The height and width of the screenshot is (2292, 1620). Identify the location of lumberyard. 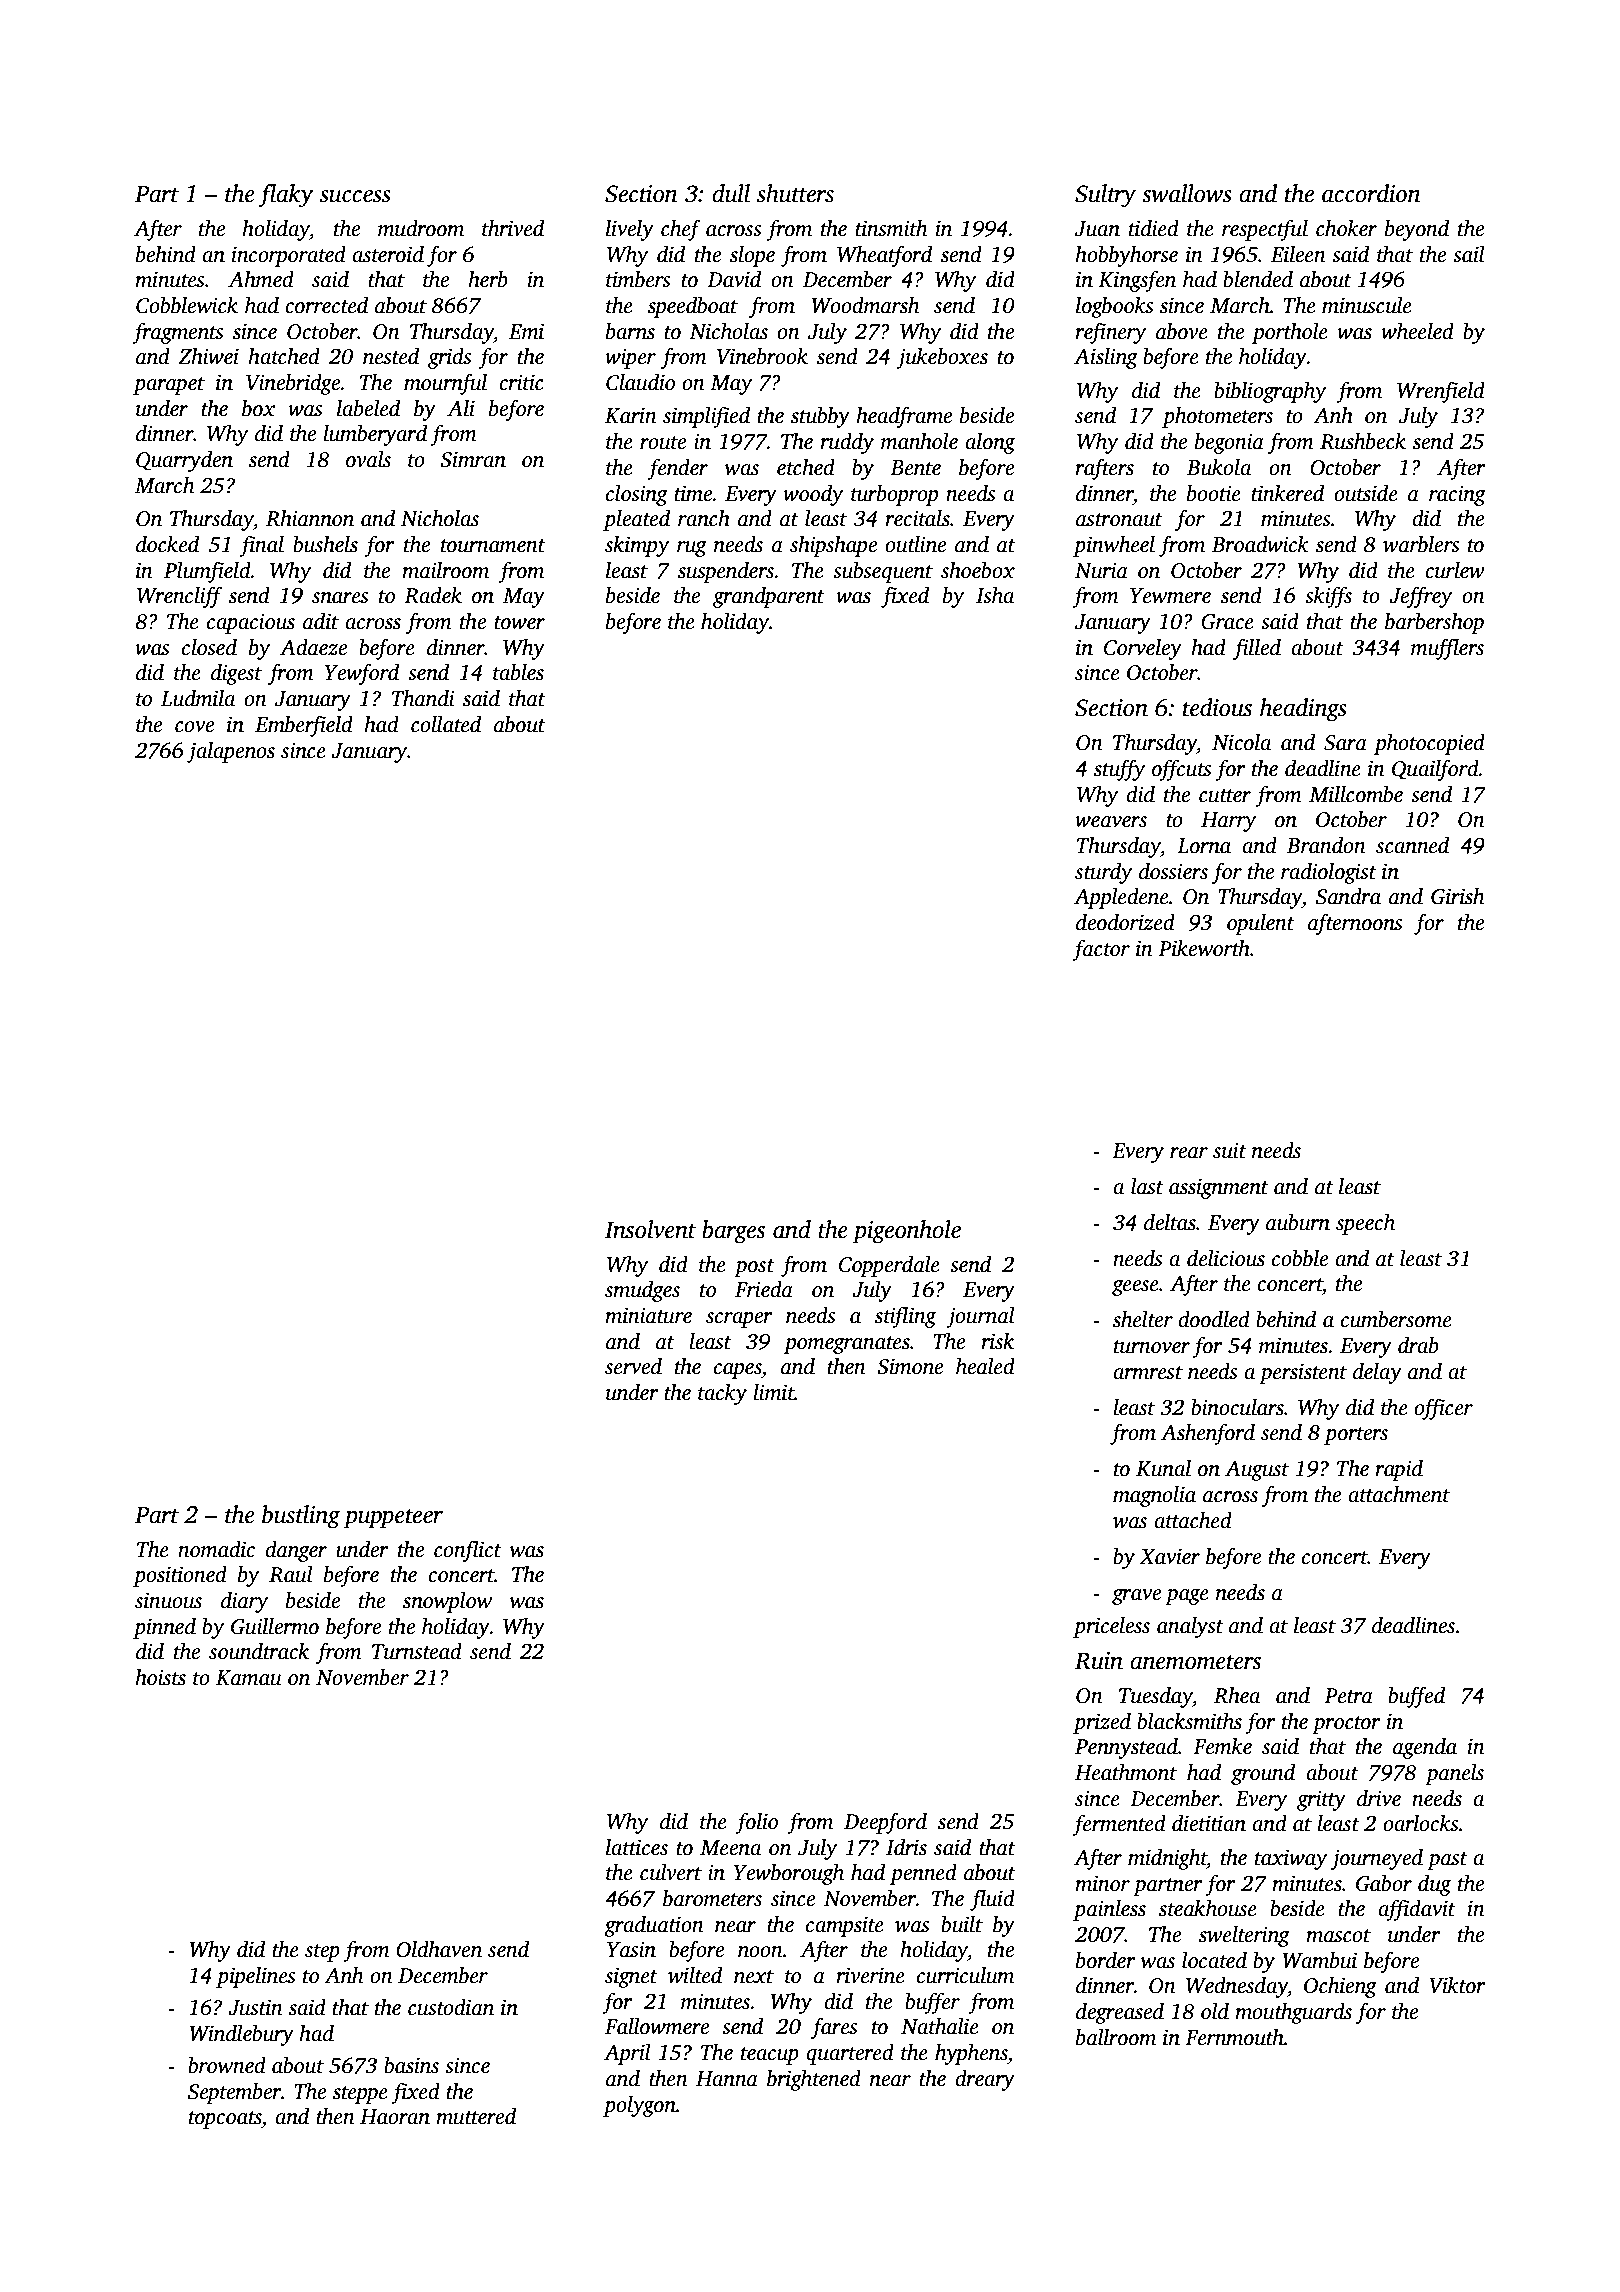
(375, 435).
